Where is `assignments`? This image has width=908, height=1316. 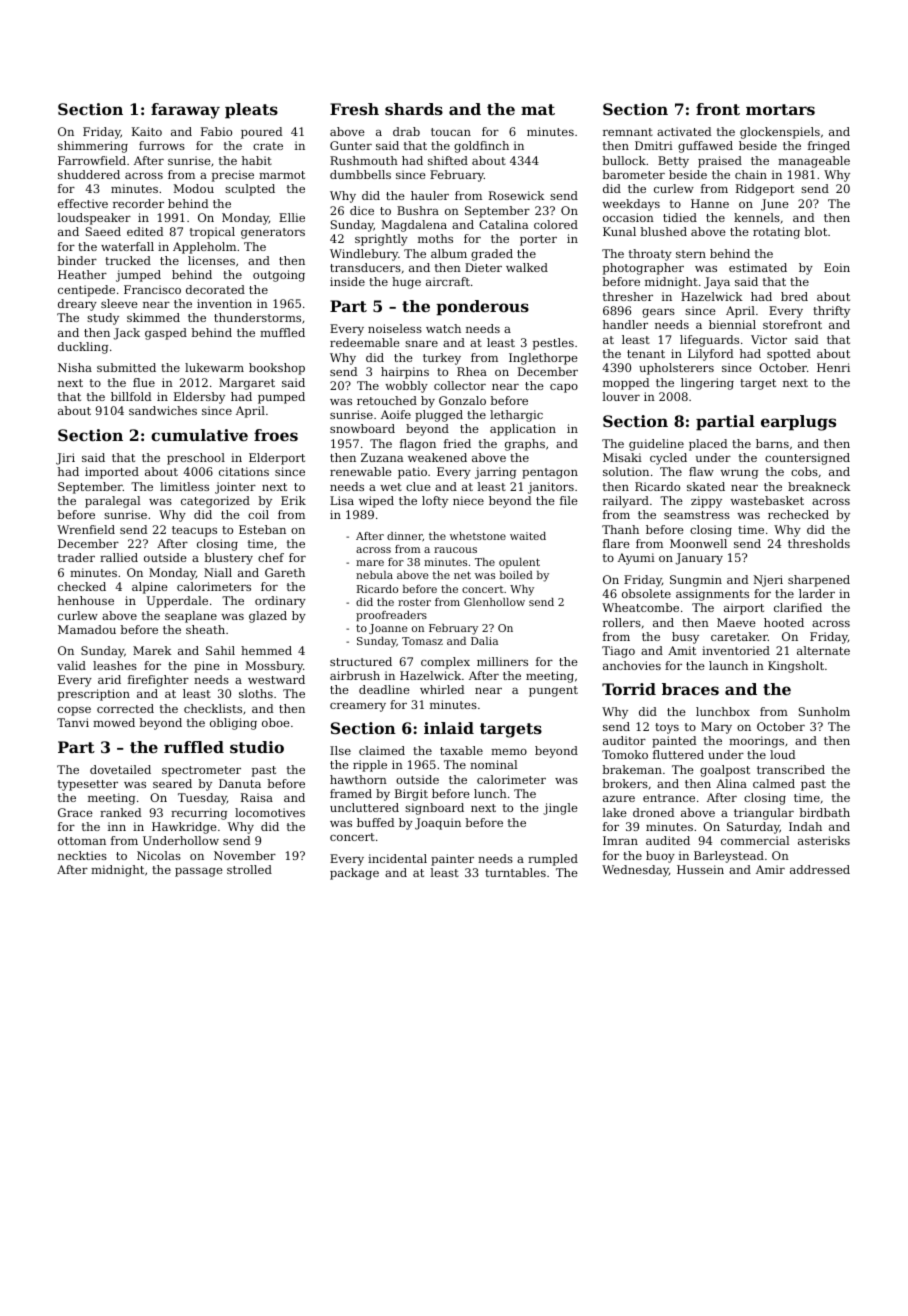 assignments is located at coordinates (712, 595).
